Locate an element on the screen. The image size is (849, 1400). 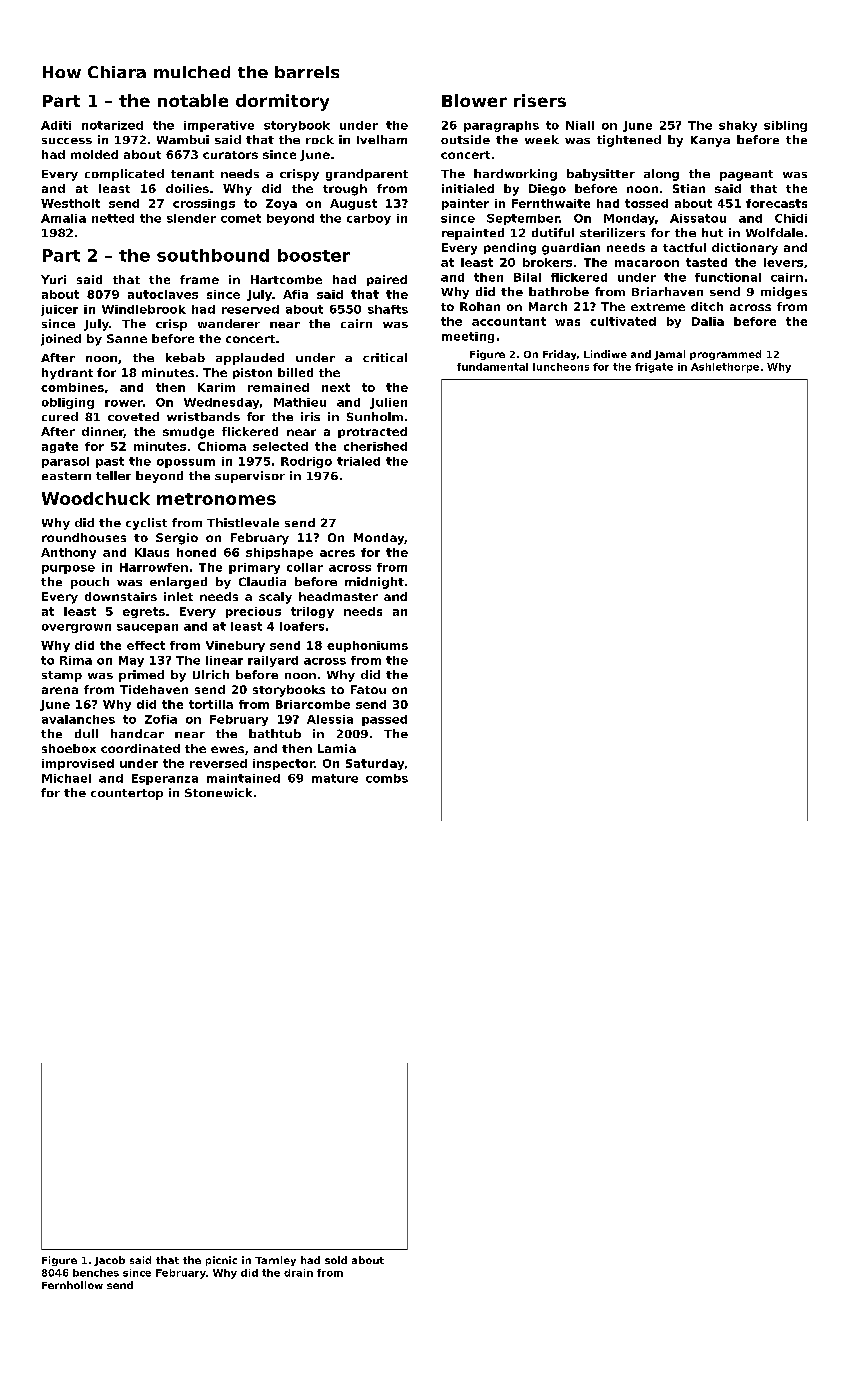
notarized is located at coordinates (112, 125).
